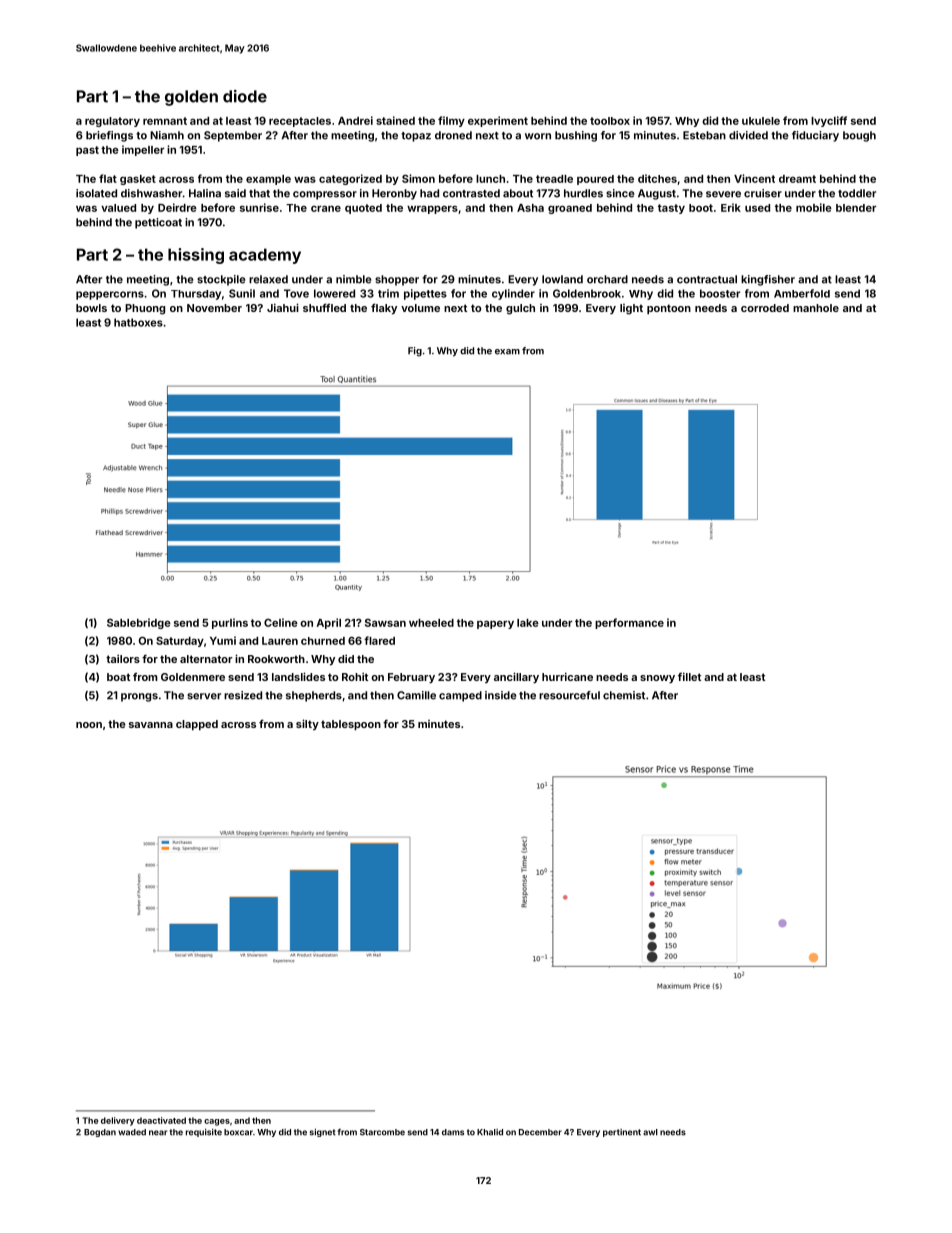  I want to click on awl, so click(650, 1132).
